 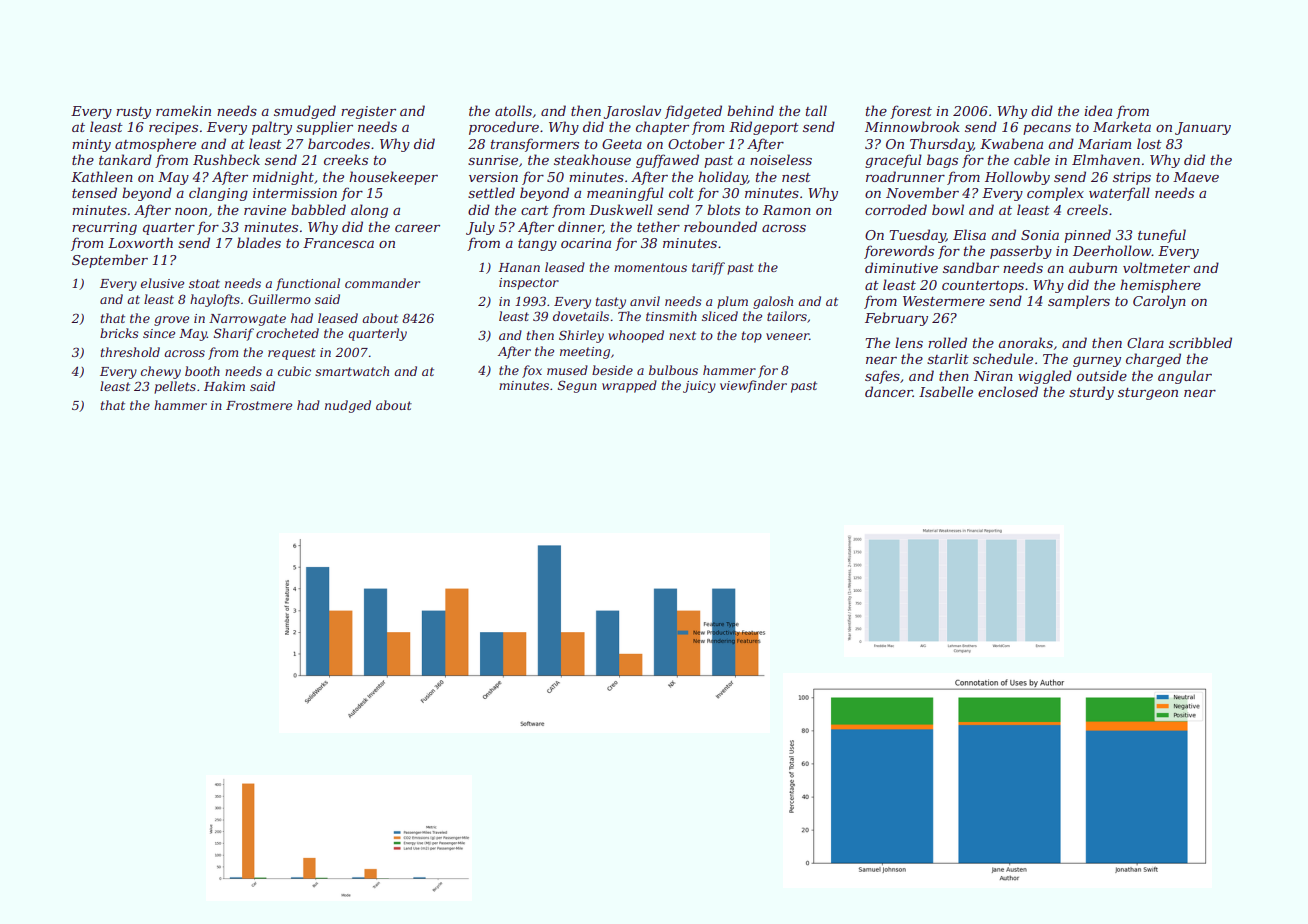 What do you see at coordinates (130, 352) in the image?
I see `threshold` at bounding box center [130, 352].
